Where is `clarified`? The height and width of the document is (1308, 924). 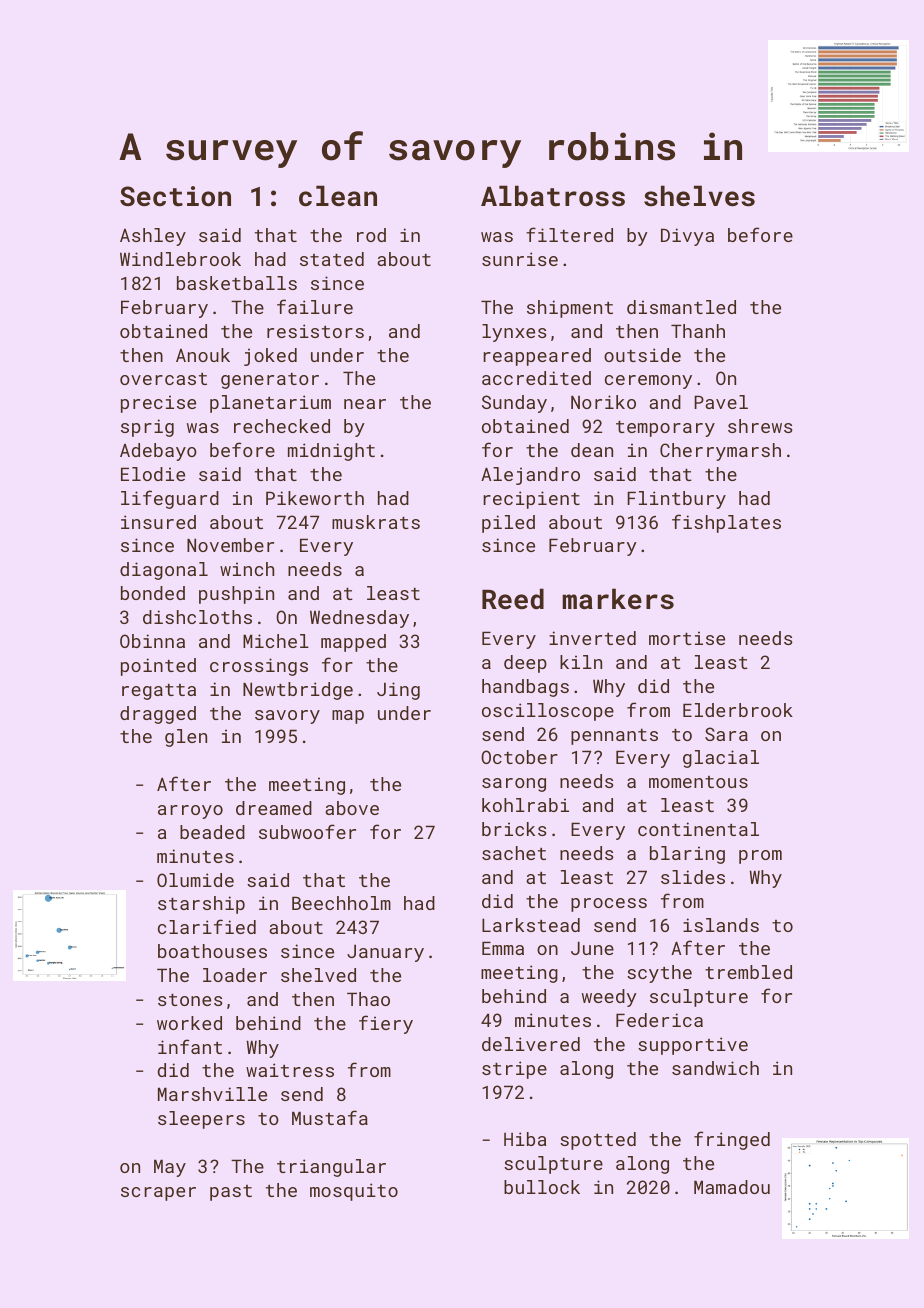 clarified is located at coordinates (207, 926).
